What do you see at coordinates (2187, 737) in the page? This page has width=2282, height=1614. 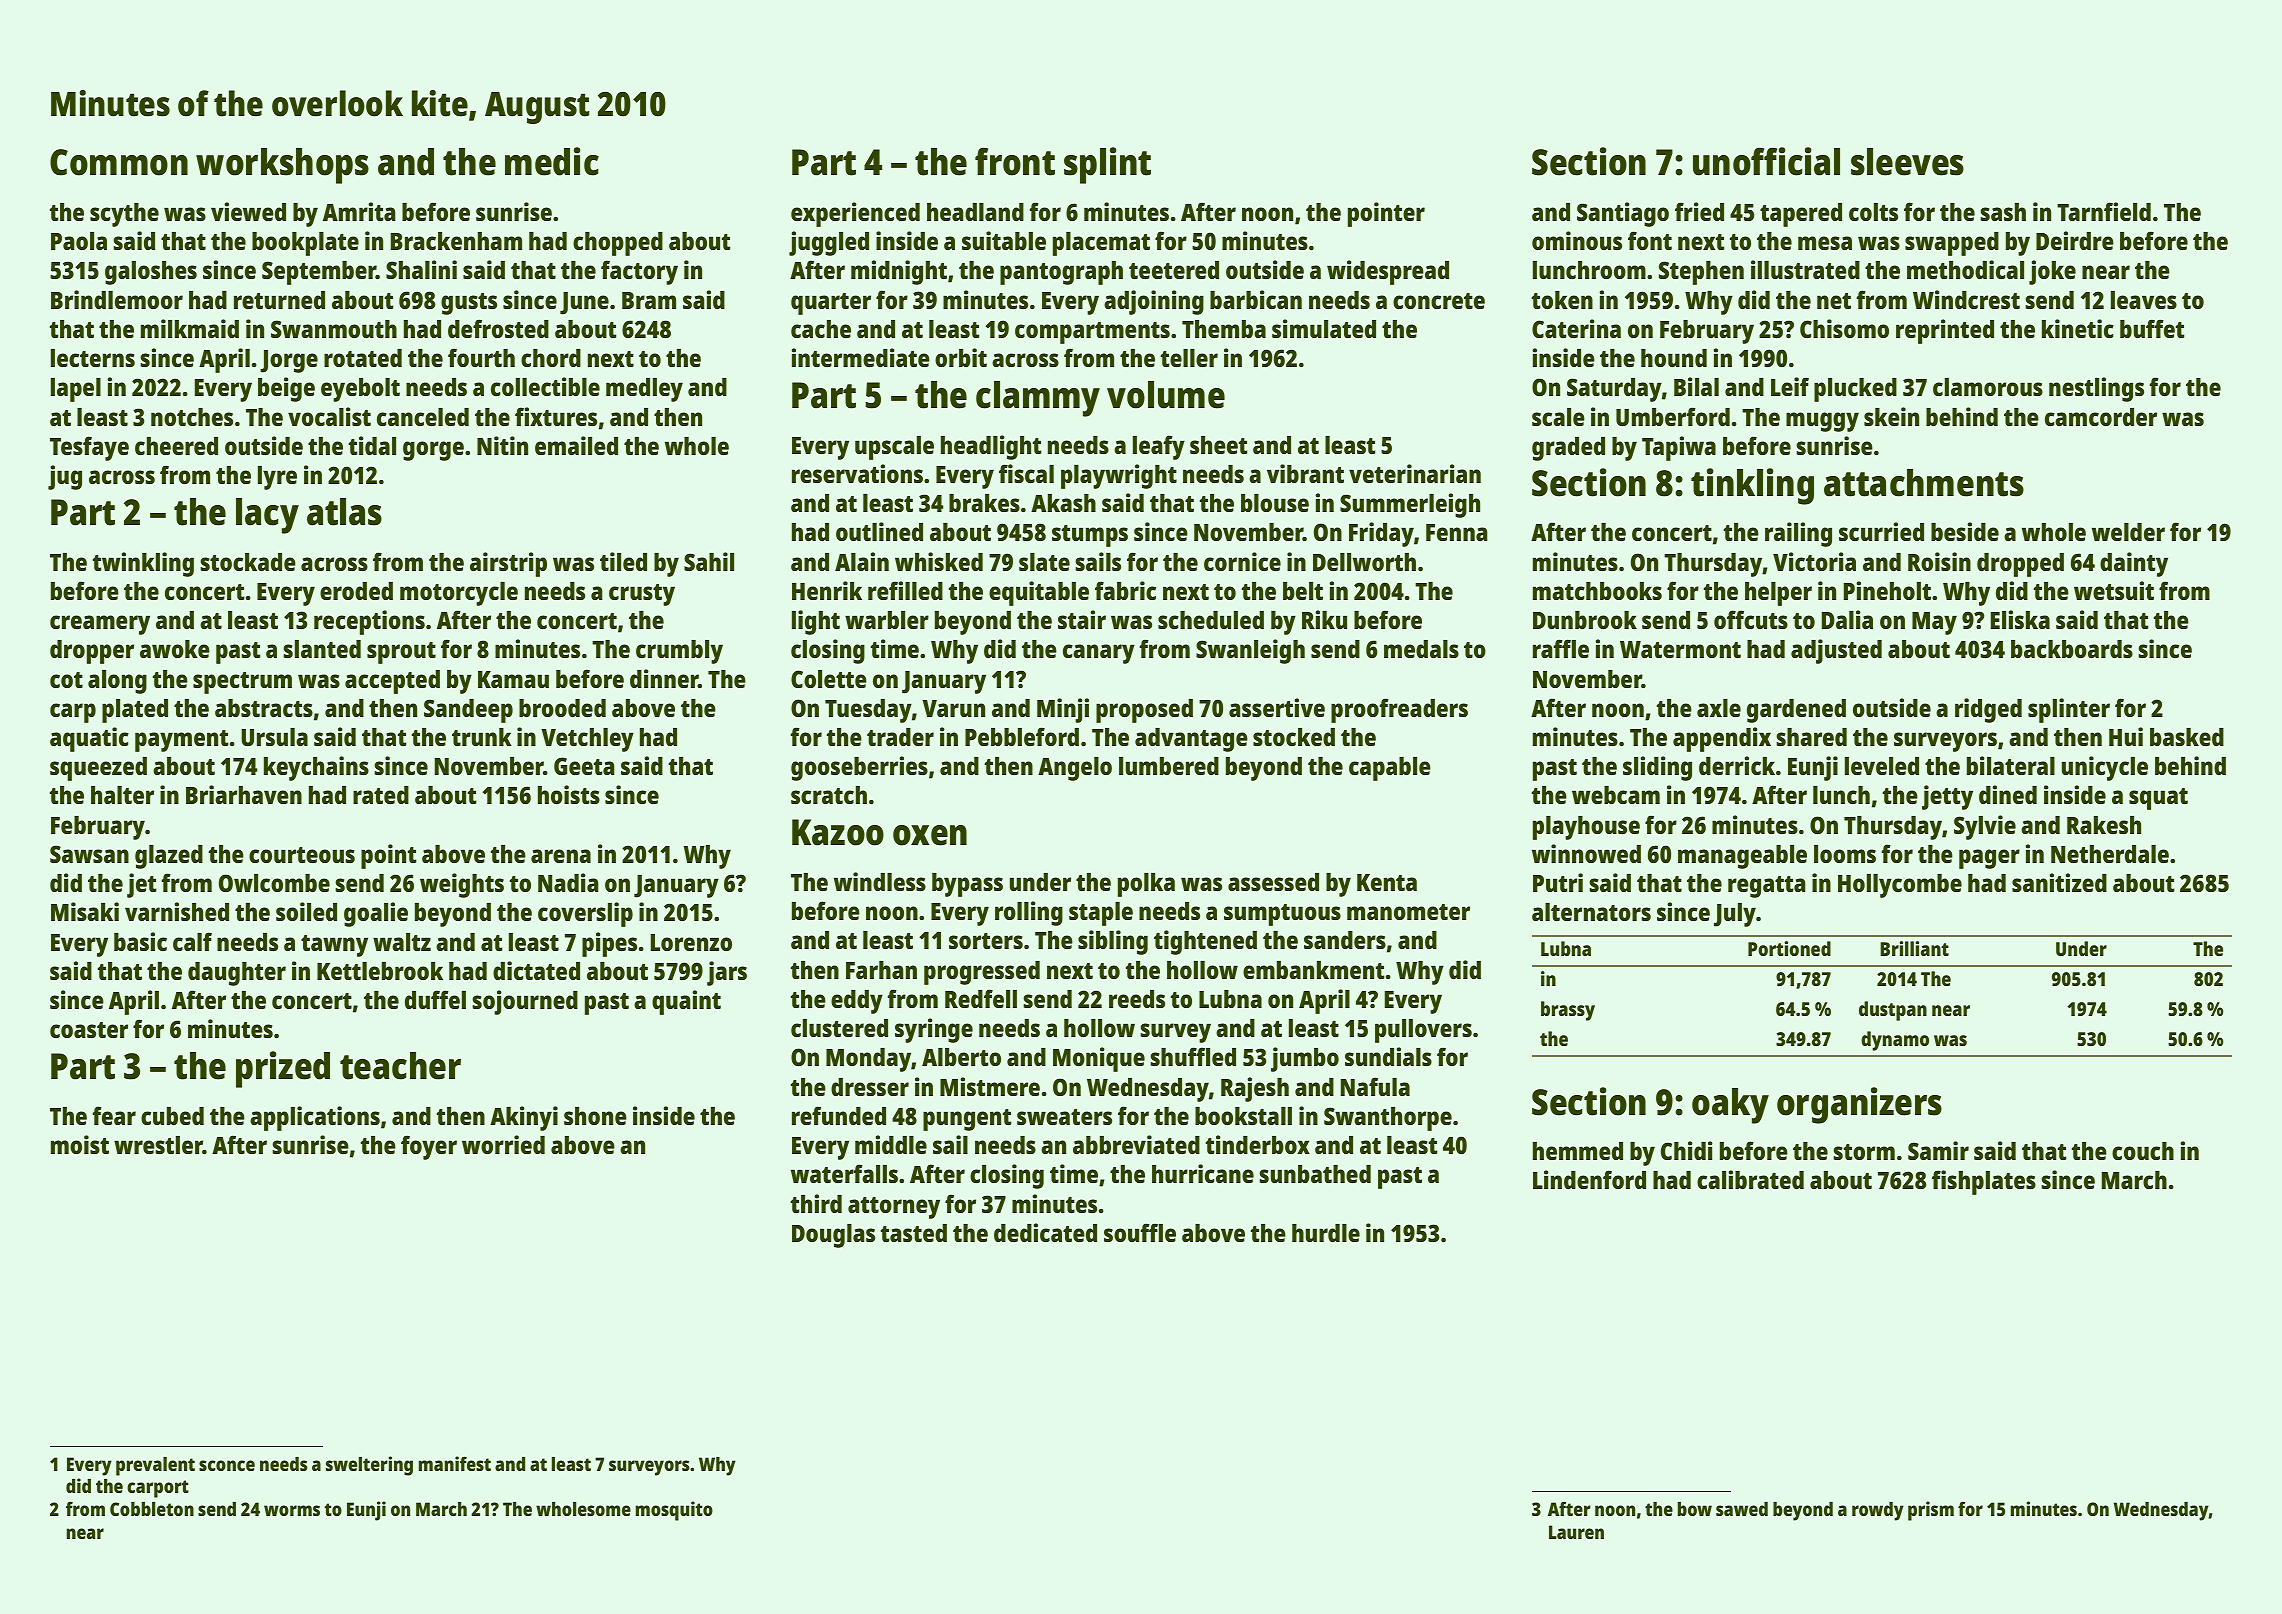 I see `basked` at bounding box center [2187, 737].
